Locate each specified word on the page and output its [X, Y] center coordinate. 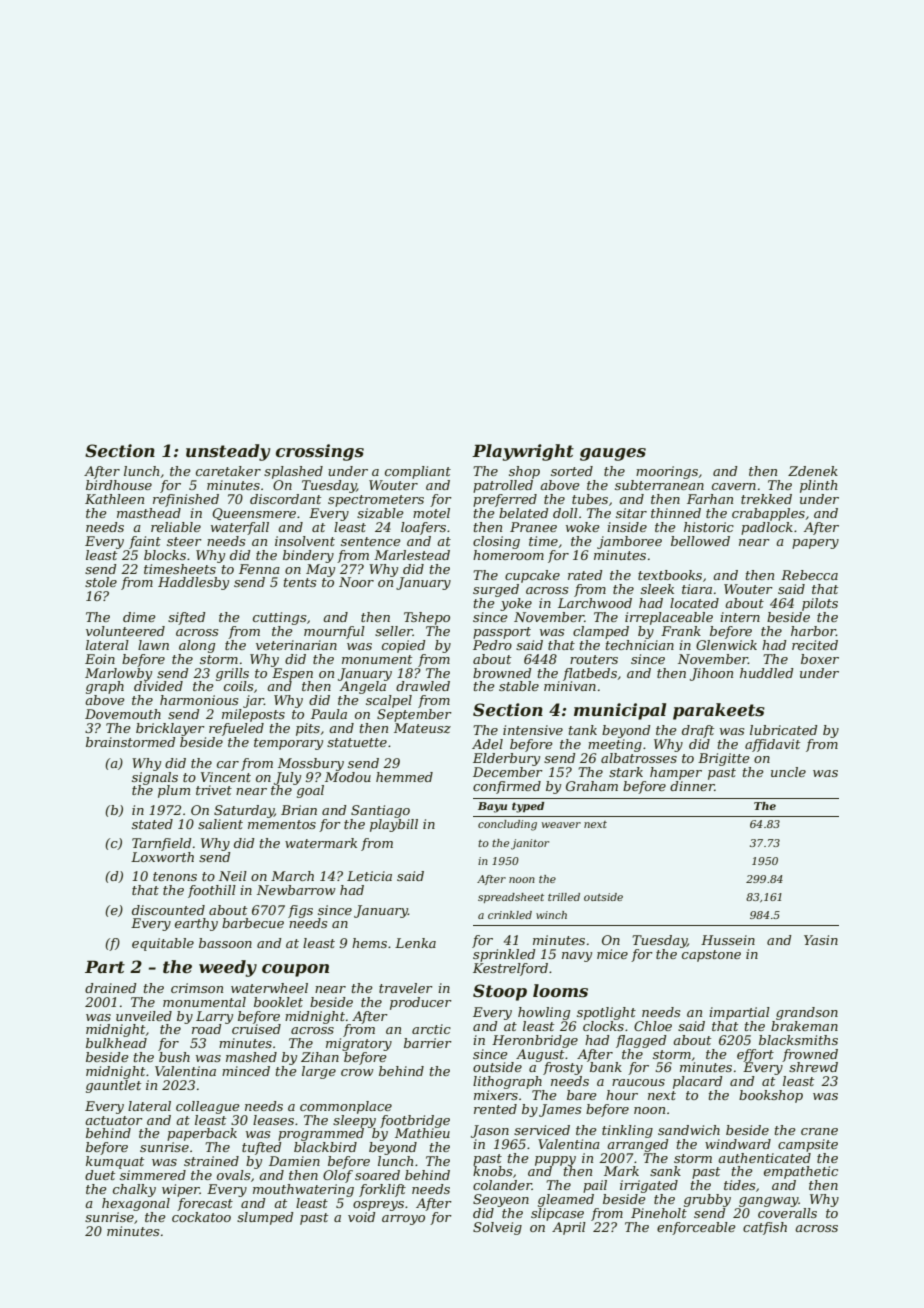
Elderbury [506, 759]
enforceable [696, 1228]
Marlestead [412, 555]
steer [184, 541]
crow [357, 1072]
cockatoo [201, 1217]
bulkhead [116, 1043]
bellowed [700, 541]
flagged [641, 1041]
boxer [820, 659]
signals [155, 778]
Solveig [497, 1228]
